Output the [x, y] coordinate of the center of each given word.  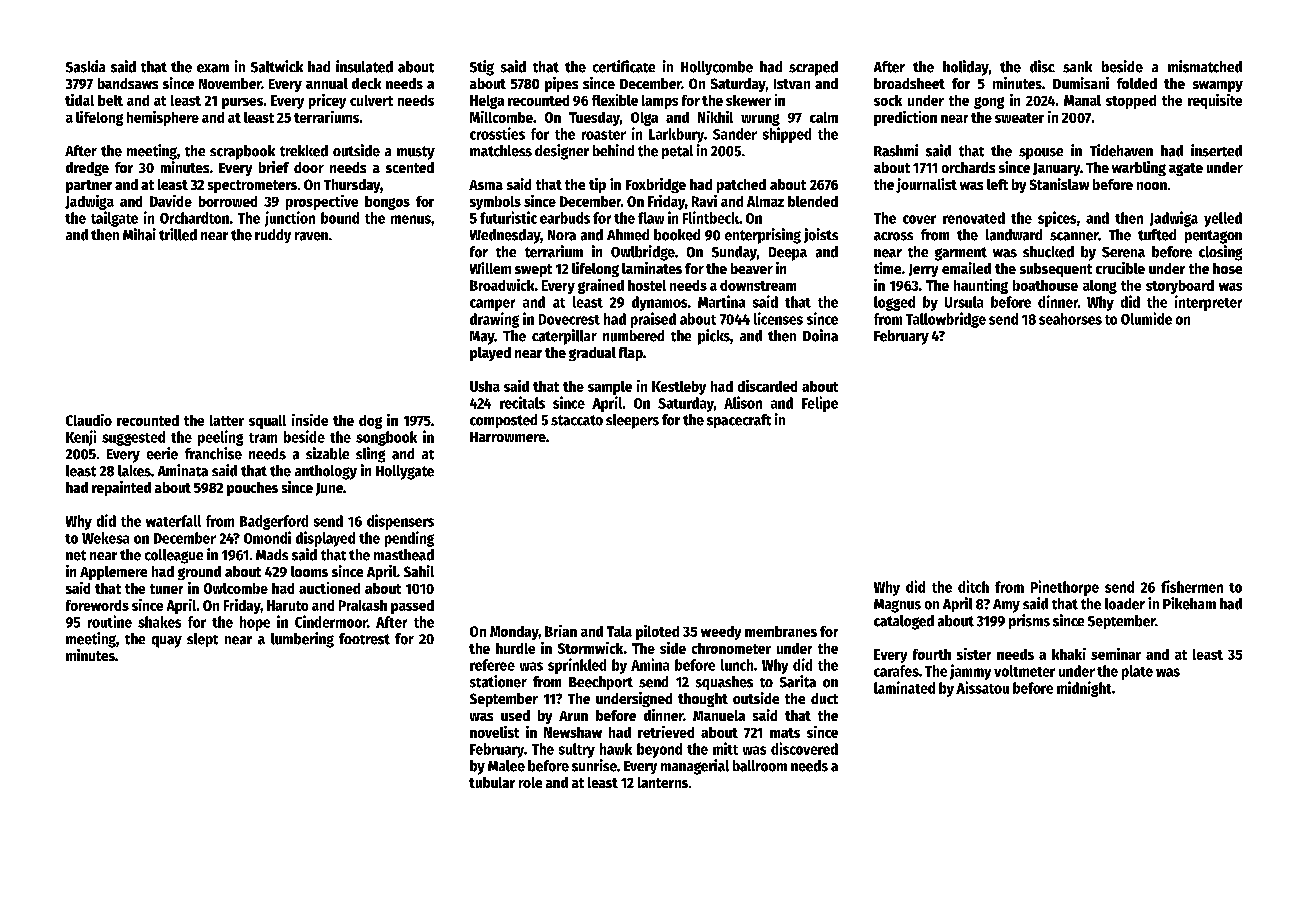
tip [597, 185]
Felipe [820, 404]
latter [227, 420]
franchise [213, 453]
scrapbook [242, 152]
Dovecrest [569, 319]
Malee [506, 766]
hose [1227, 268]
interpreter [1208, 303]
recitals [522, 402]
